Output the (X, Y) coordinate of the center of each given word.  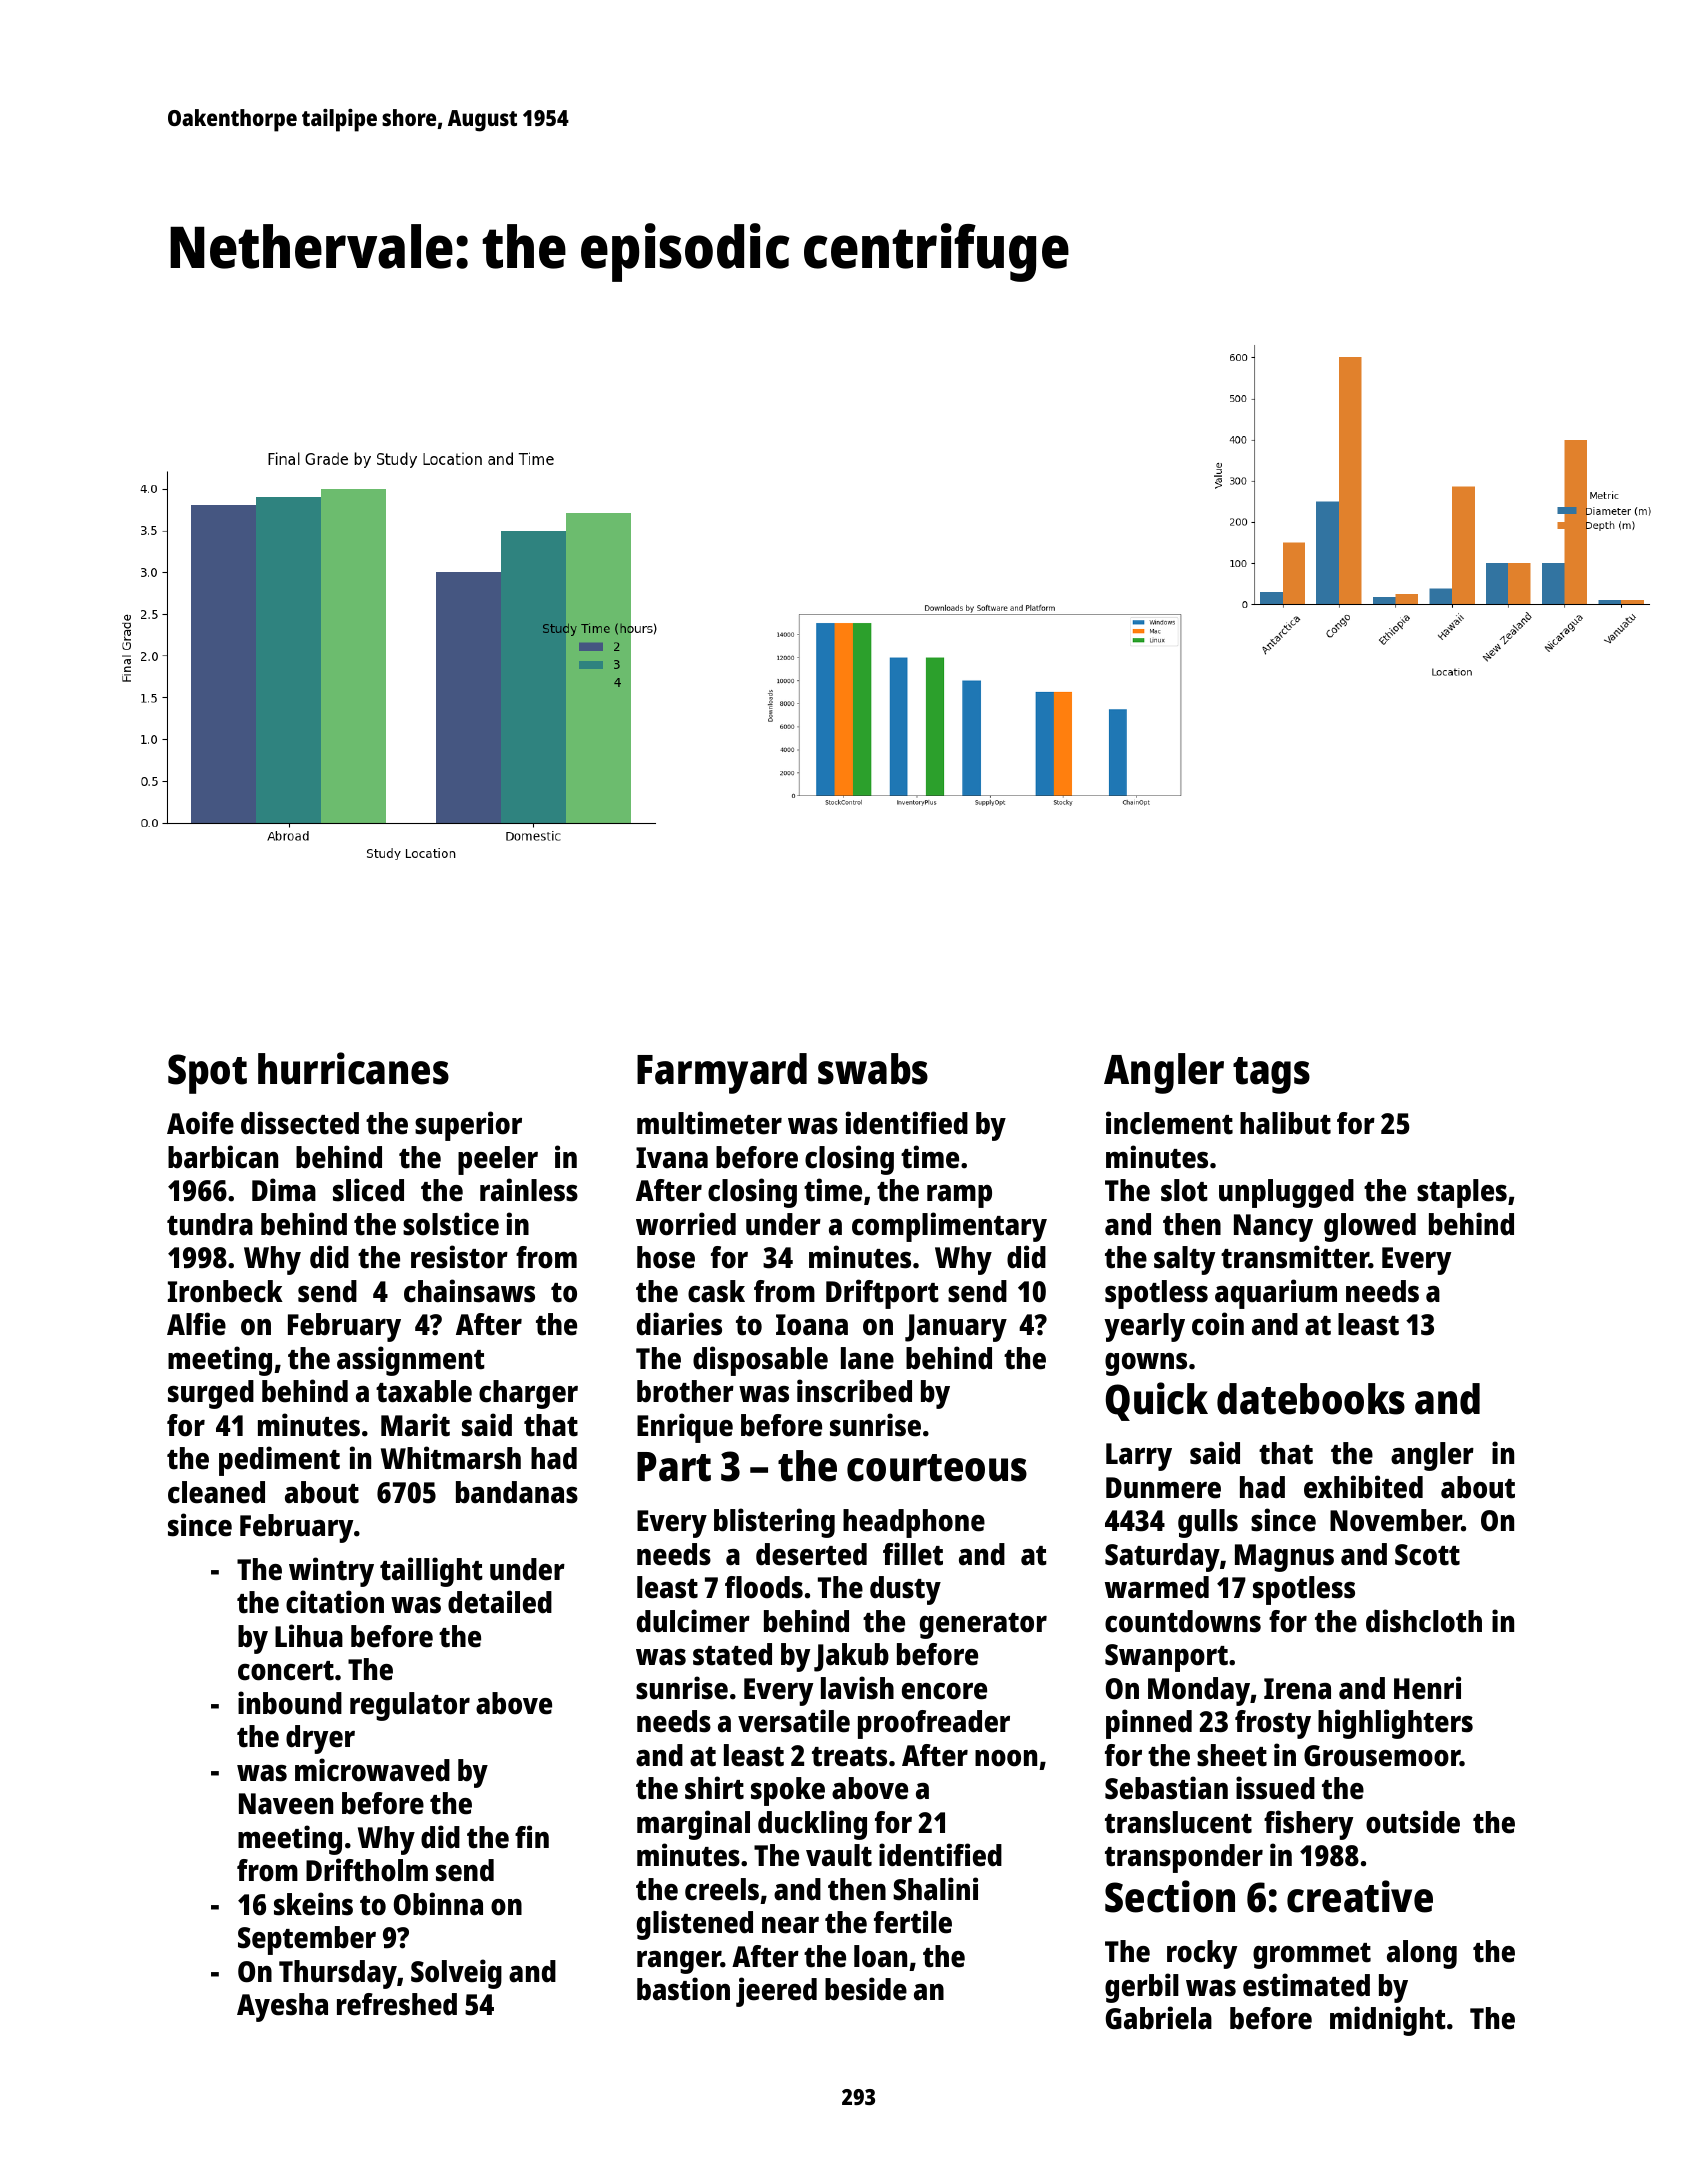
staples (1462, 1193)
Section (1170, 1896)
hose (666, 1257)
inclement (1169, 1123)
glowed (1370, 1227)
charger (528, 1394)
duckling (812, 1825)
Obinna (438, 1904)
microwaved (372, 1770)
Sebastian (1166, 1788)
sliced (368, 1190)
